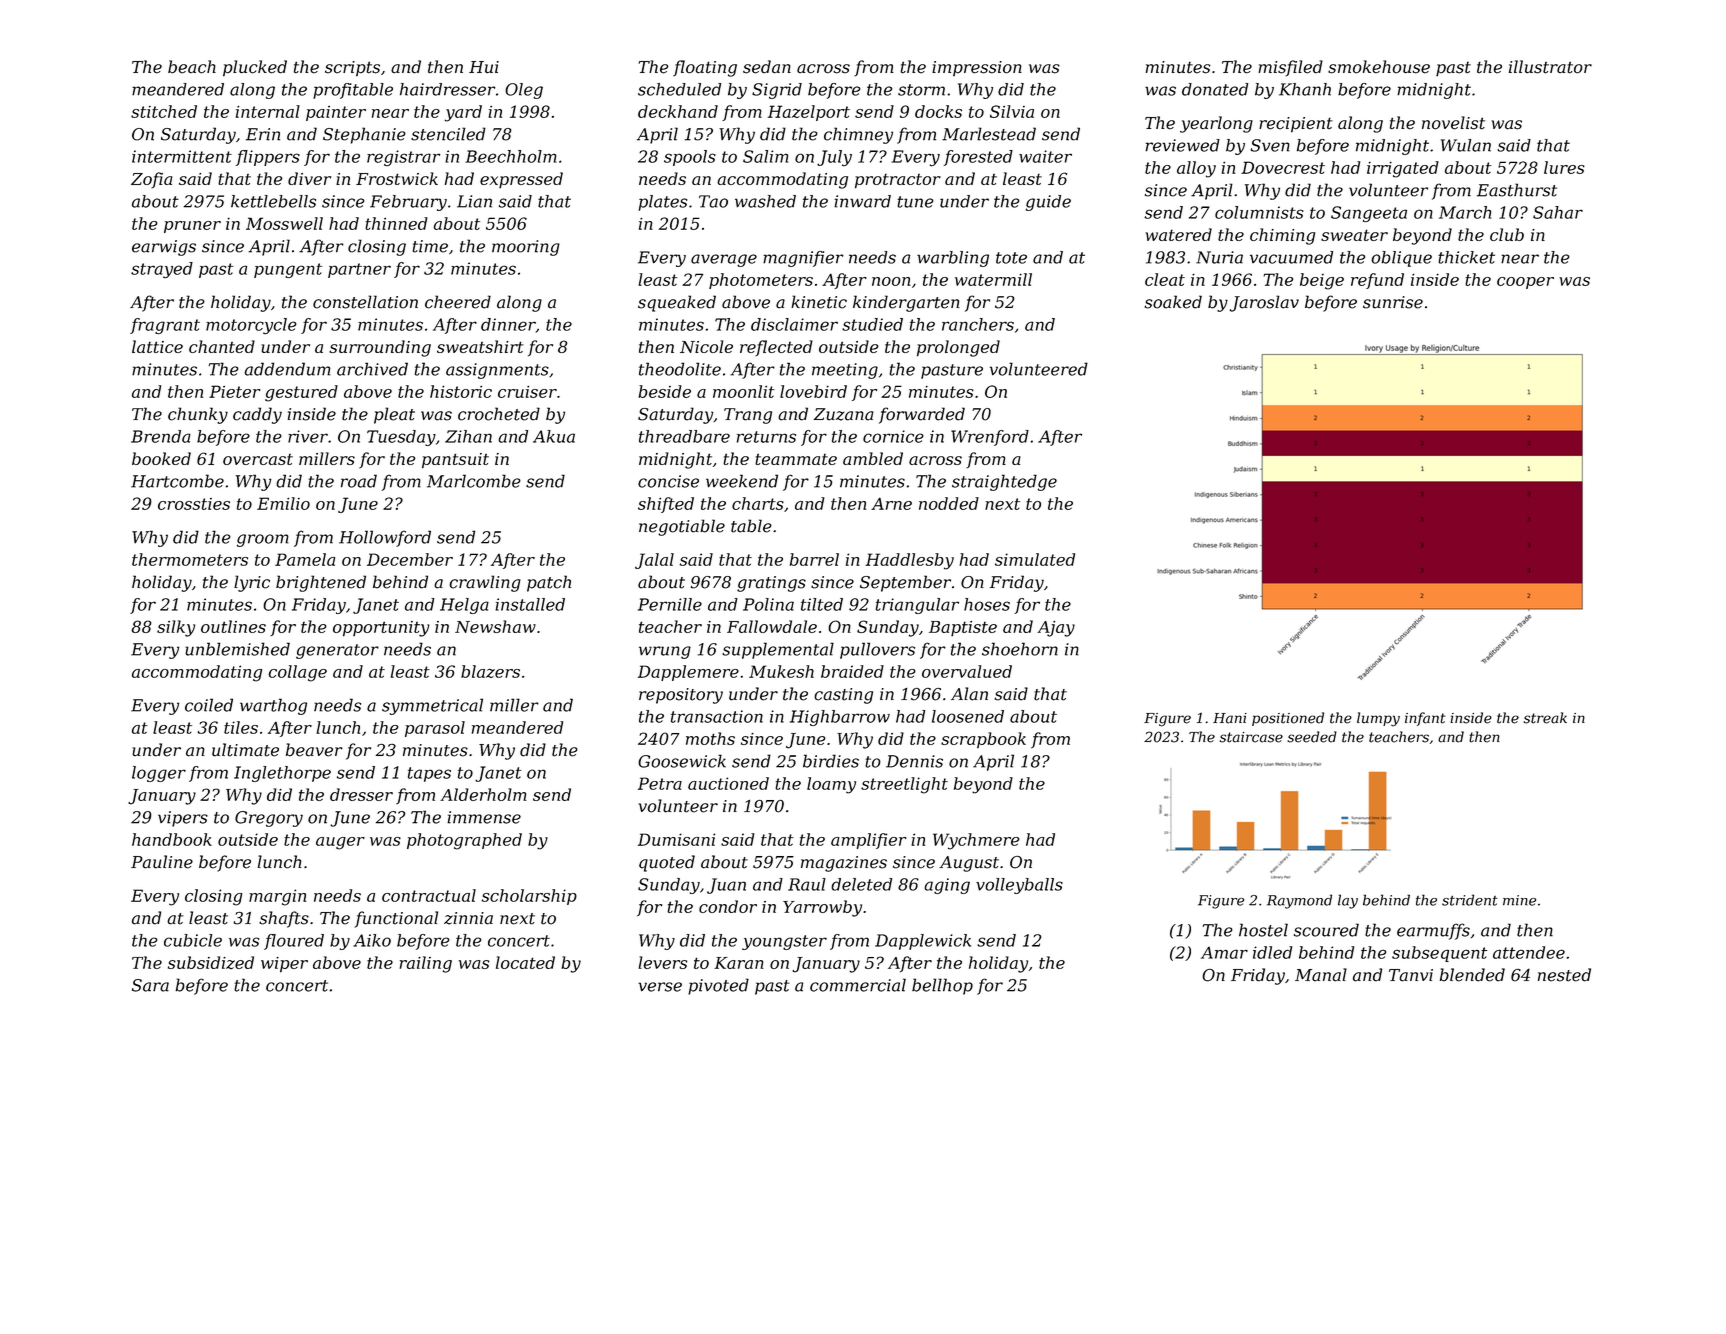  Describe the element at coordinates (923, 942) in the document. I see `Dapplewick` at that location.
